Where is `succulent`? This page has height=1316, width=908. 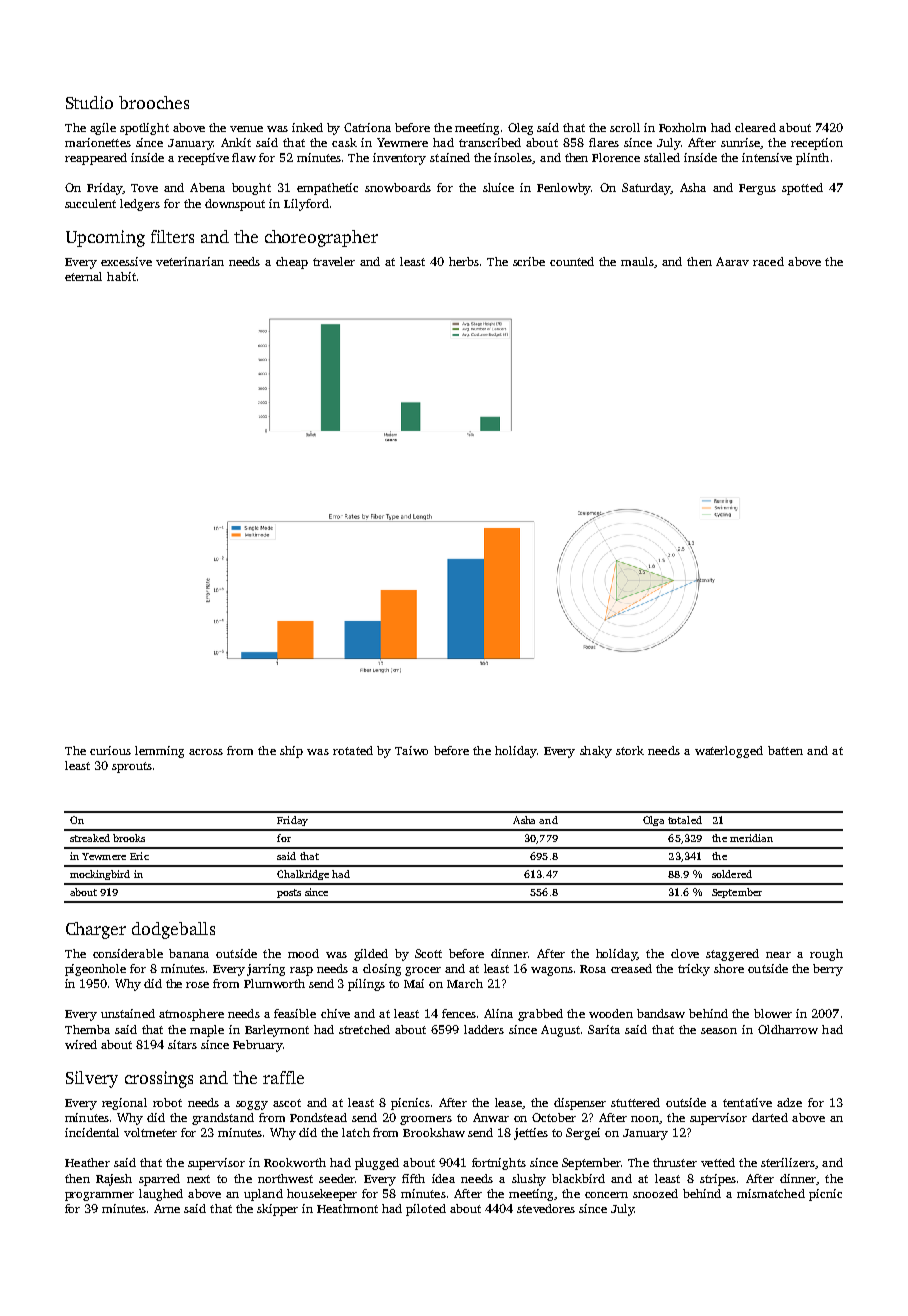 succulent is located at coordinates (90, 203).
